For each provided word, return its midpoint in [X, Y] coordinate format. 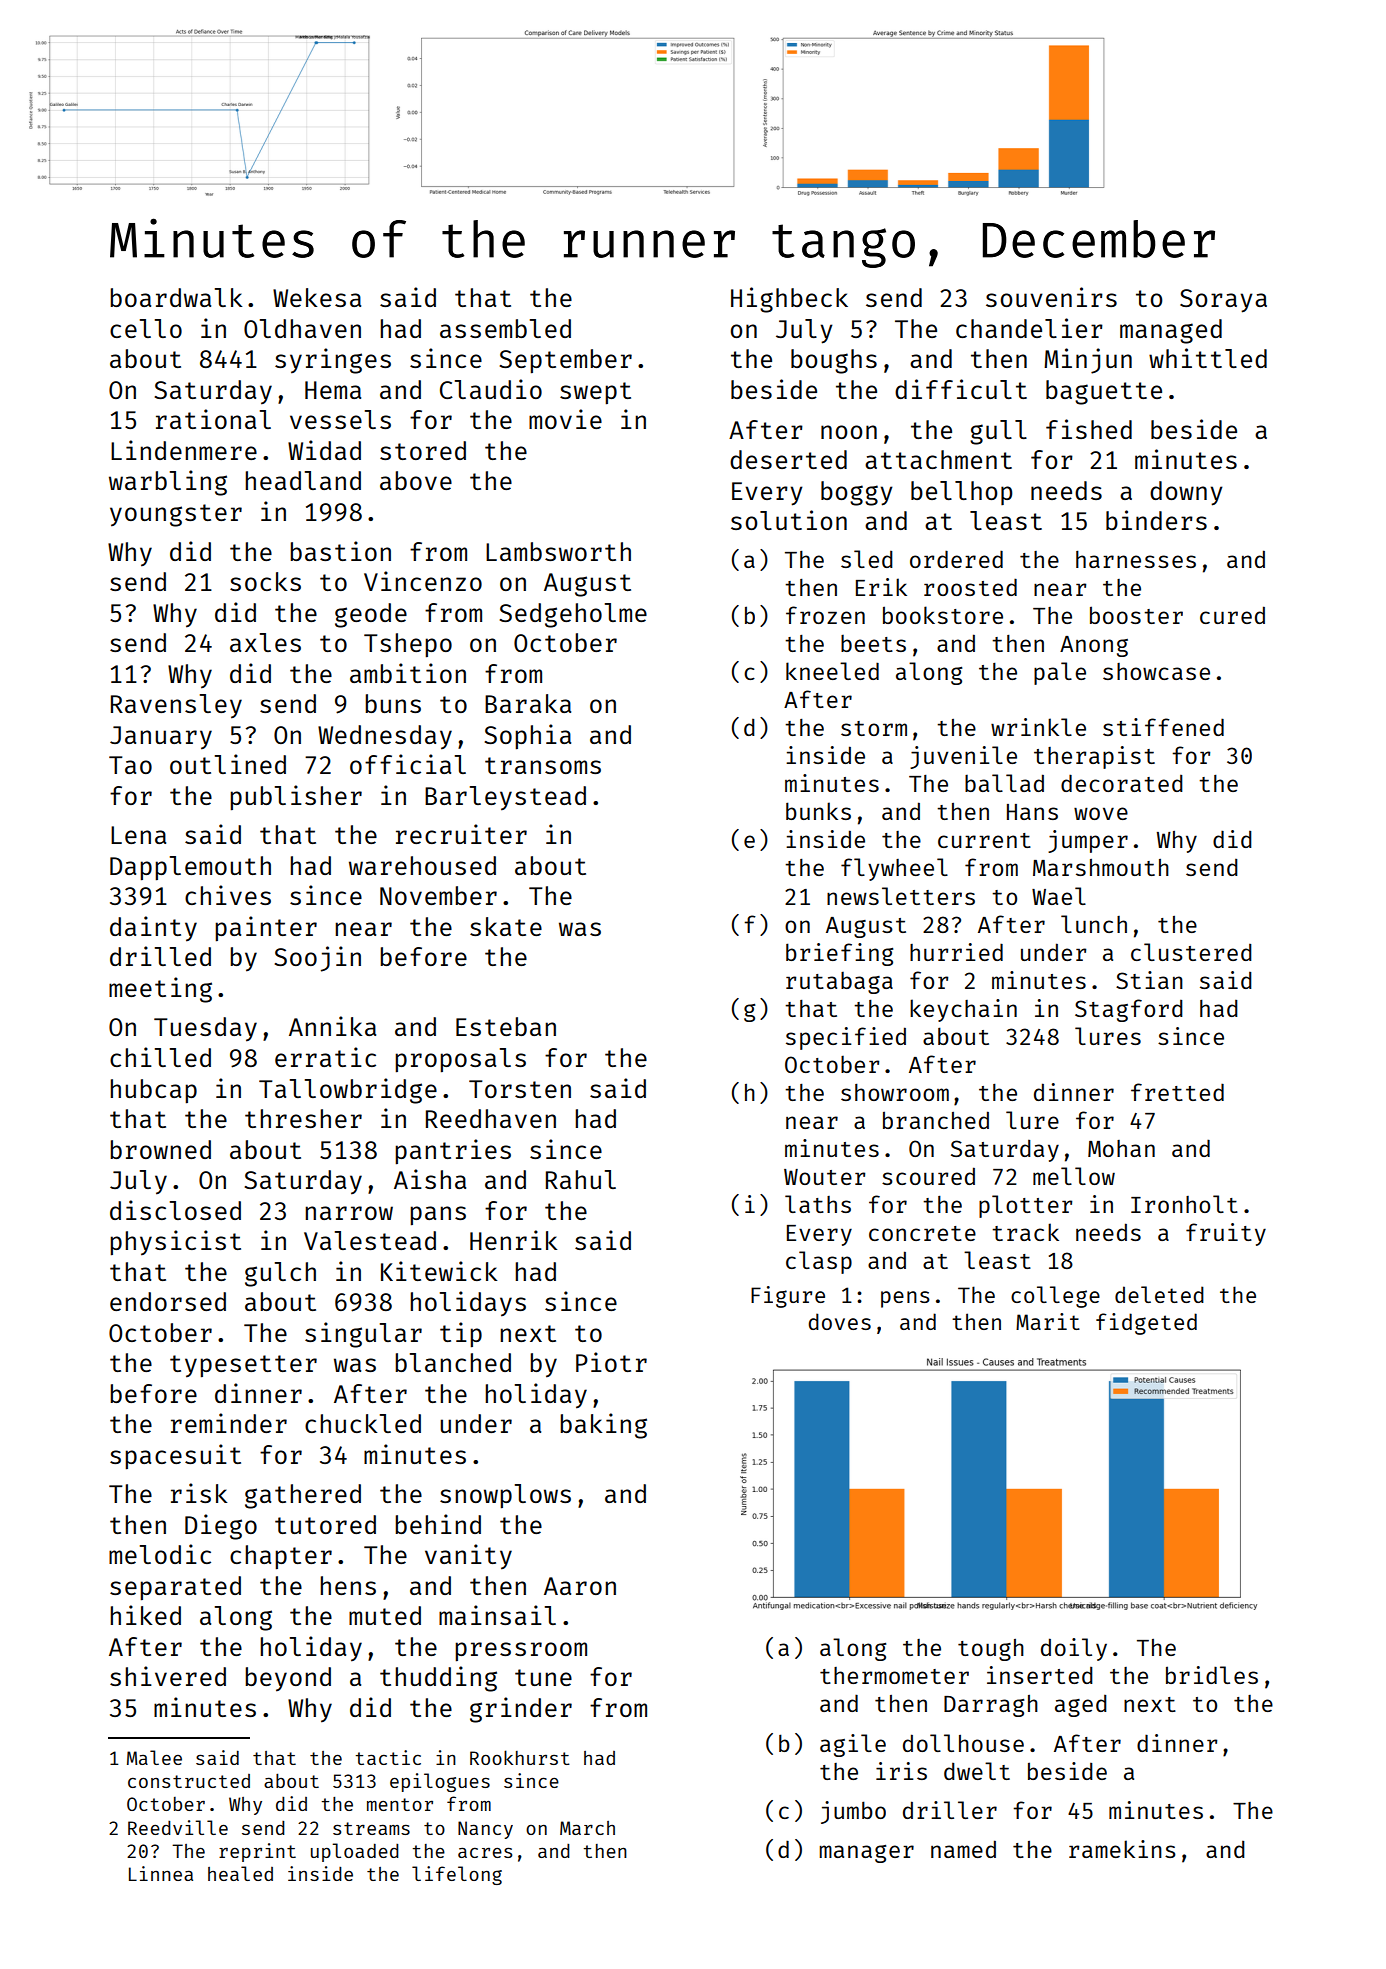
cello [146, 328]
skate [506, 926]
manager [866, 1854]
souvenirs [1051, 297]
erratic [325, 1057]
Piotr [611, 1362]
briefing [839, 954]
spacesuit [175, 1456]
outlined [228, 764]
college [1055, 1297]
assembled [505, 328]
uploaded [355, 1852]
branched [936, 1120]
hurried [956, 952]
